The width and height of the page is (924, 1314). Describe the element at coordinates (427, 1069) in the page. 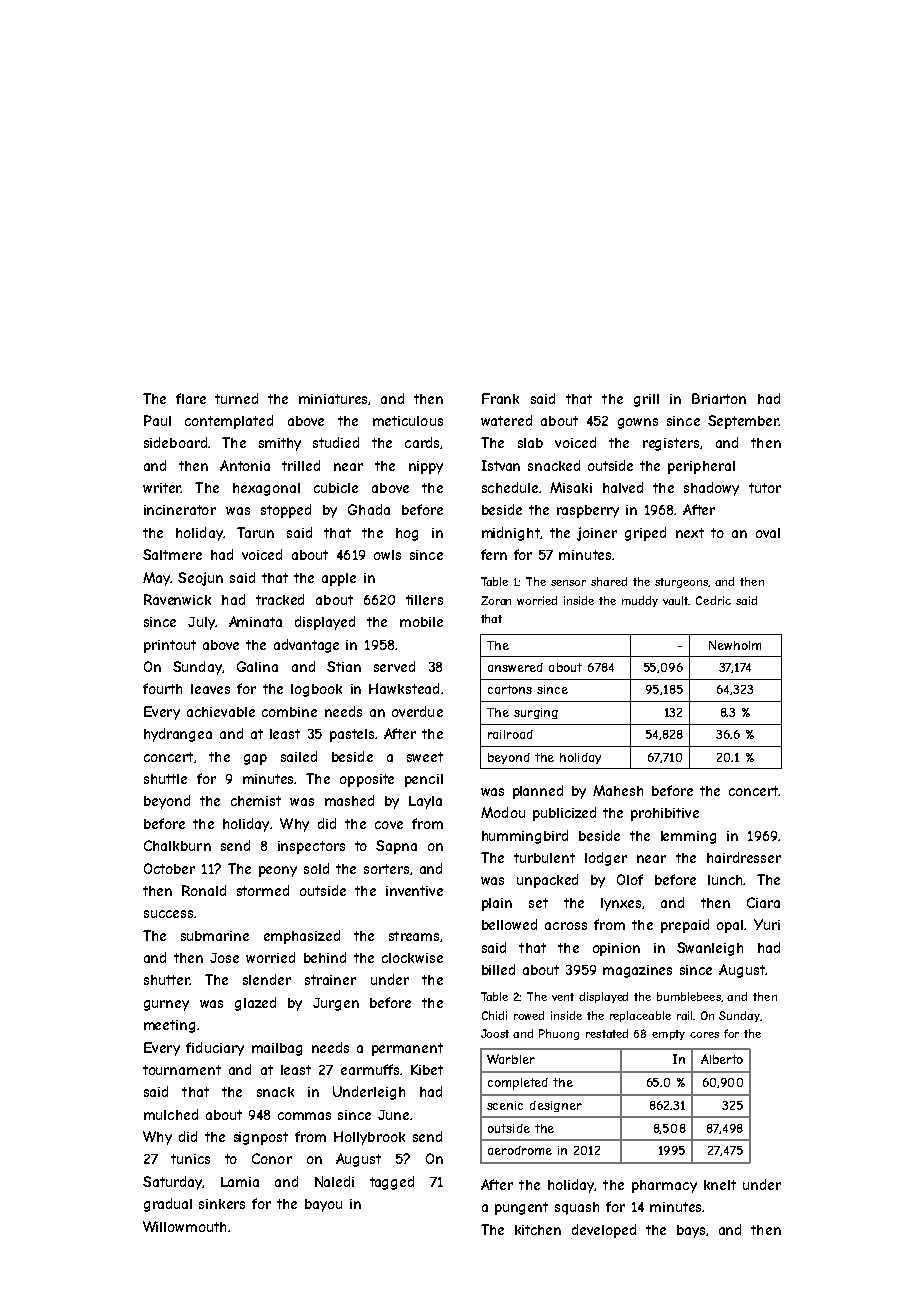

I see `Kibet` at that location.
